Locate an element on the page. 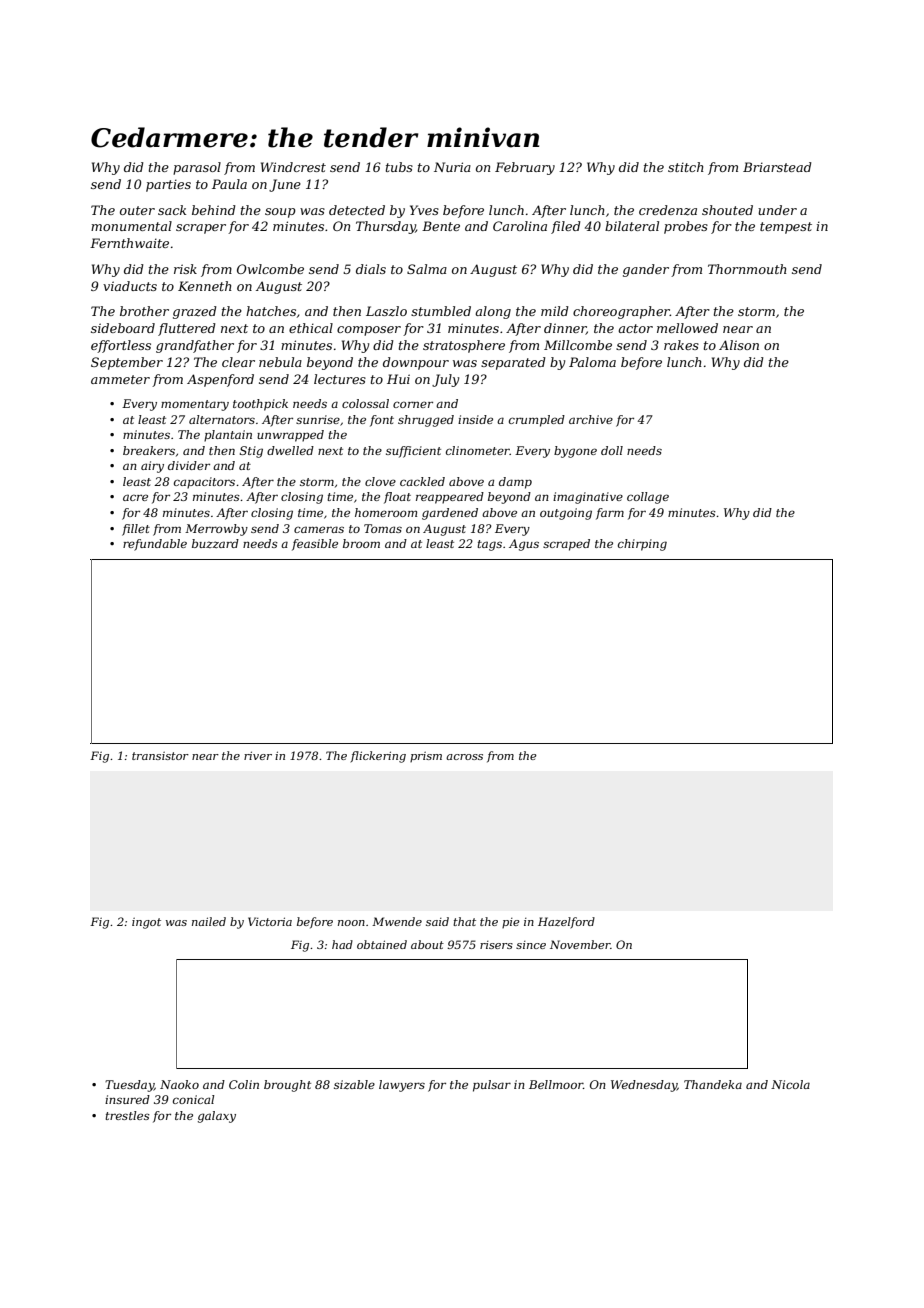  unwrapped is located at coordinates (290, 436).
